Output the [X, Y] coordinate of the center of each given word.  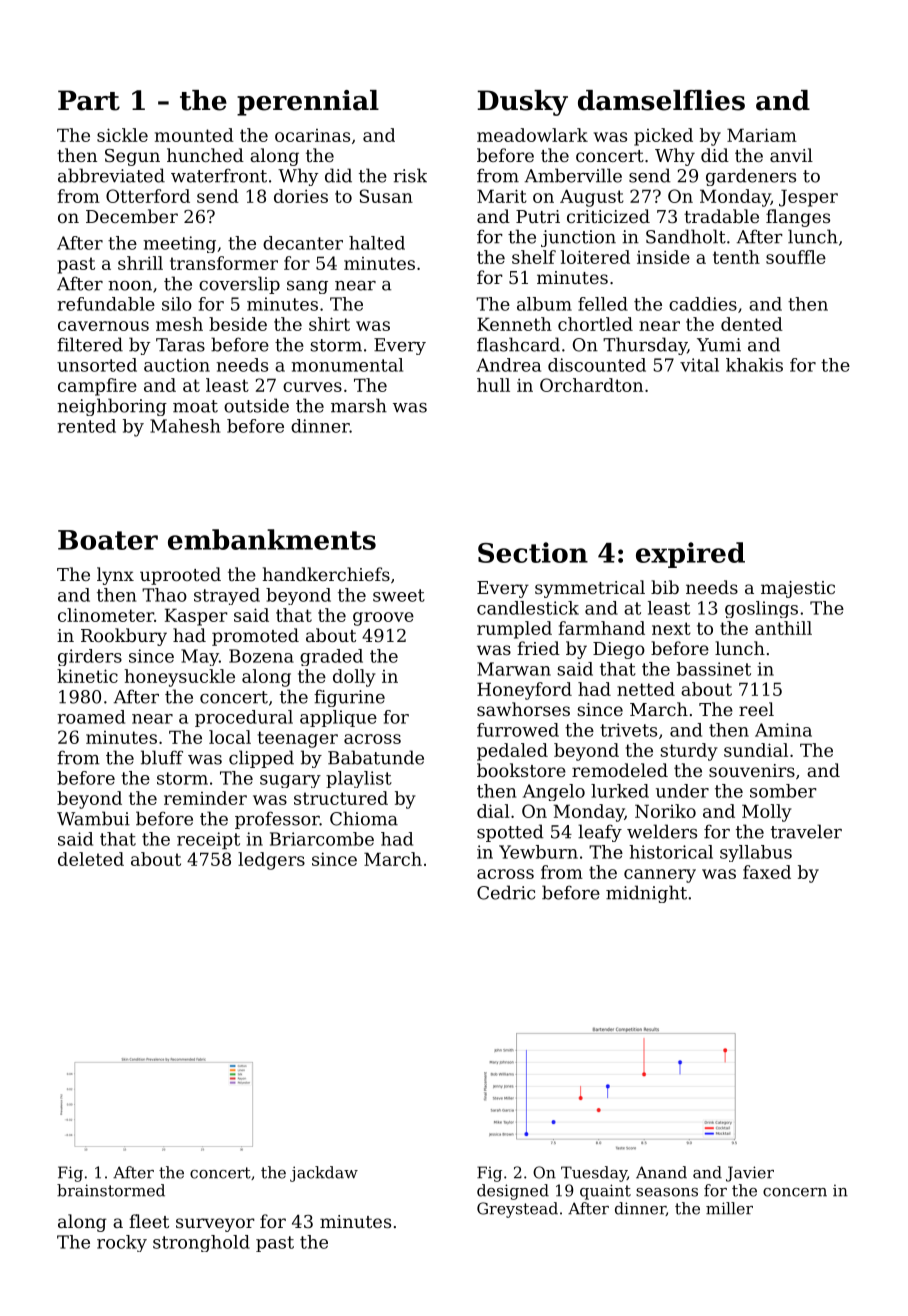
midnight [646, 894]
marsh [359, 405]
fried [538, 648]
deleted [91, 859]
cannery [660, 876]
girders [90, 657]
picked [663, 137]
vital [699, 365]
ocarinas [312, 135]
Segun [132, 157]
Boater [108, 540]
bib [665, 587]
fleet [149, 1221]
